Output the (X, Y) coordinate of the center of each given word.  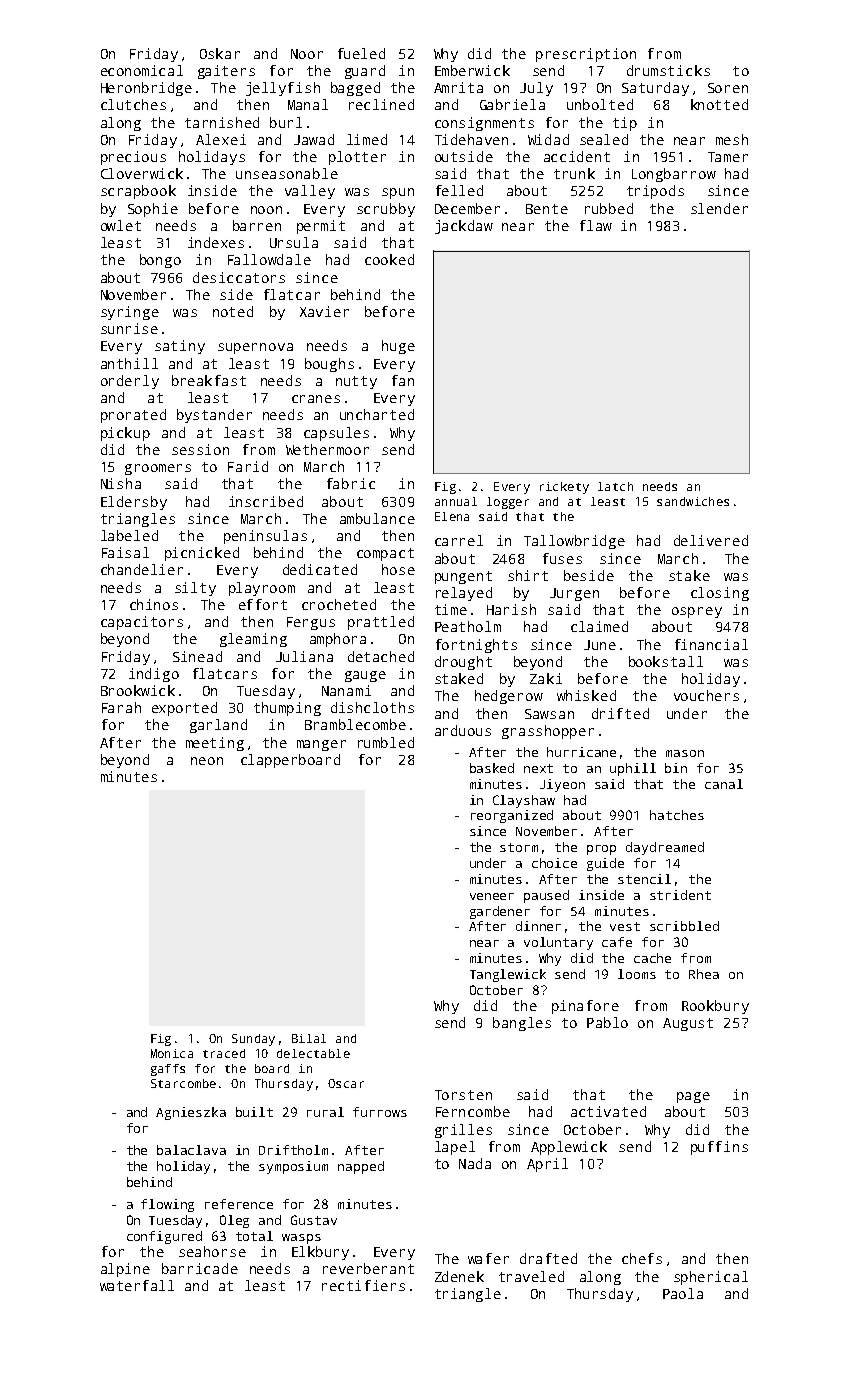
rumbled (386, 742)
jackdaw (464, 227)
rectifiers (363, 1285)
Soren (728, 88)
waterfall (137, 1285)
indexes (216, 242)
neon (207, 761)
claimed (599, 626)
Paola (683, 1293)
